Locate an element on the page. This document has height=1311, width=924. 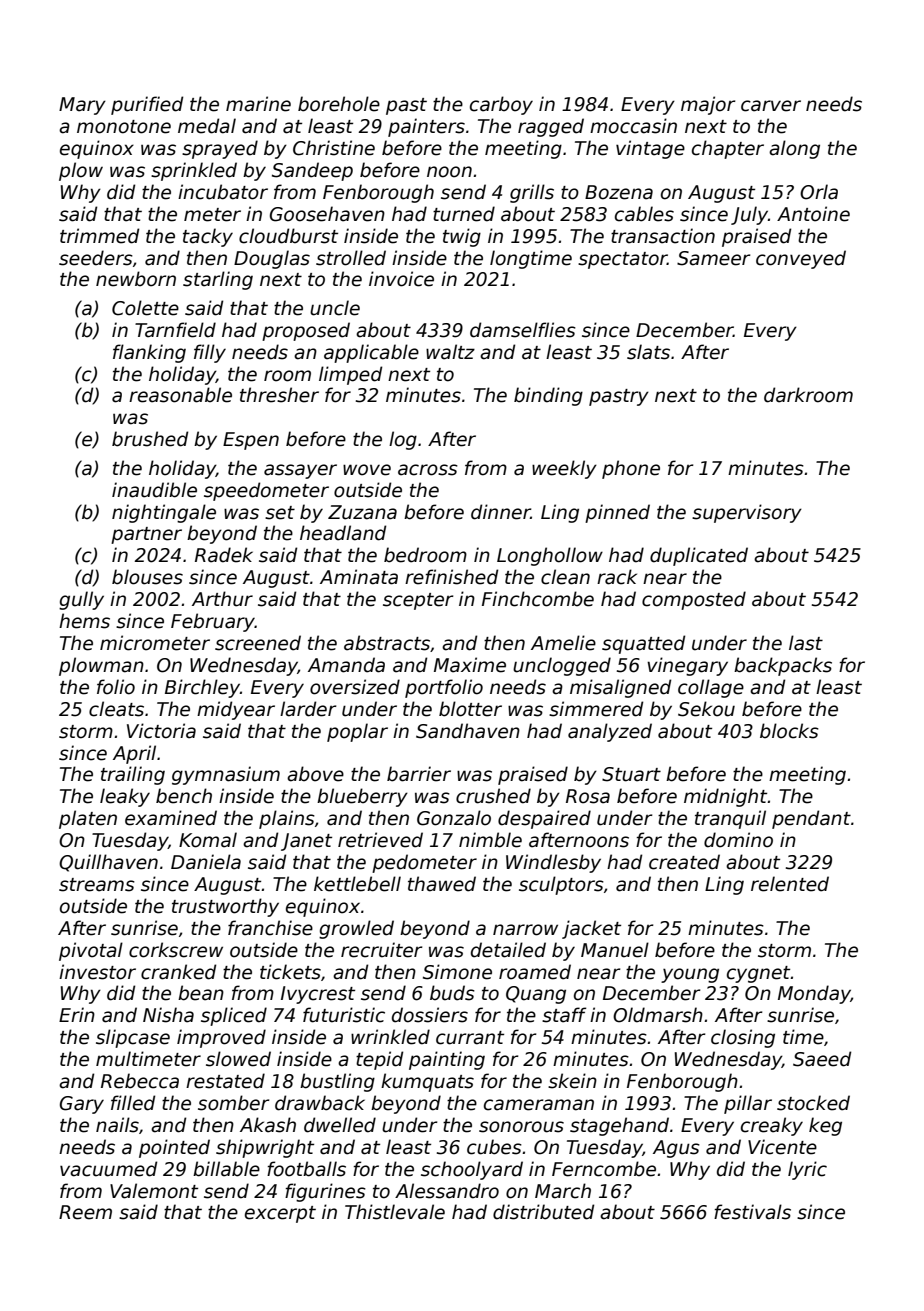
blueberry is located at coordinates (362, 797).
